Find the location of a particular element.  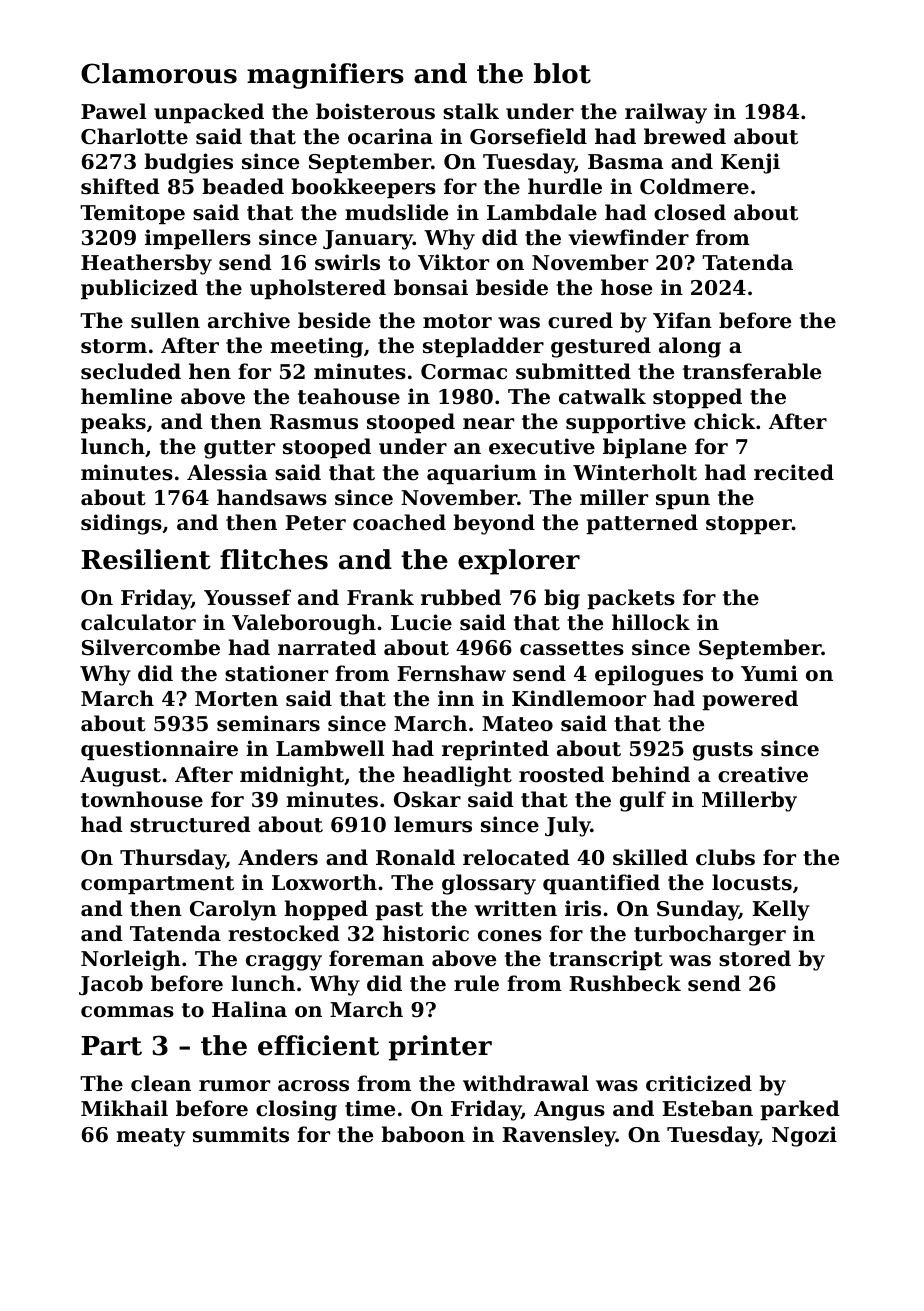

meaty is located at coordinates (150, 1137).
